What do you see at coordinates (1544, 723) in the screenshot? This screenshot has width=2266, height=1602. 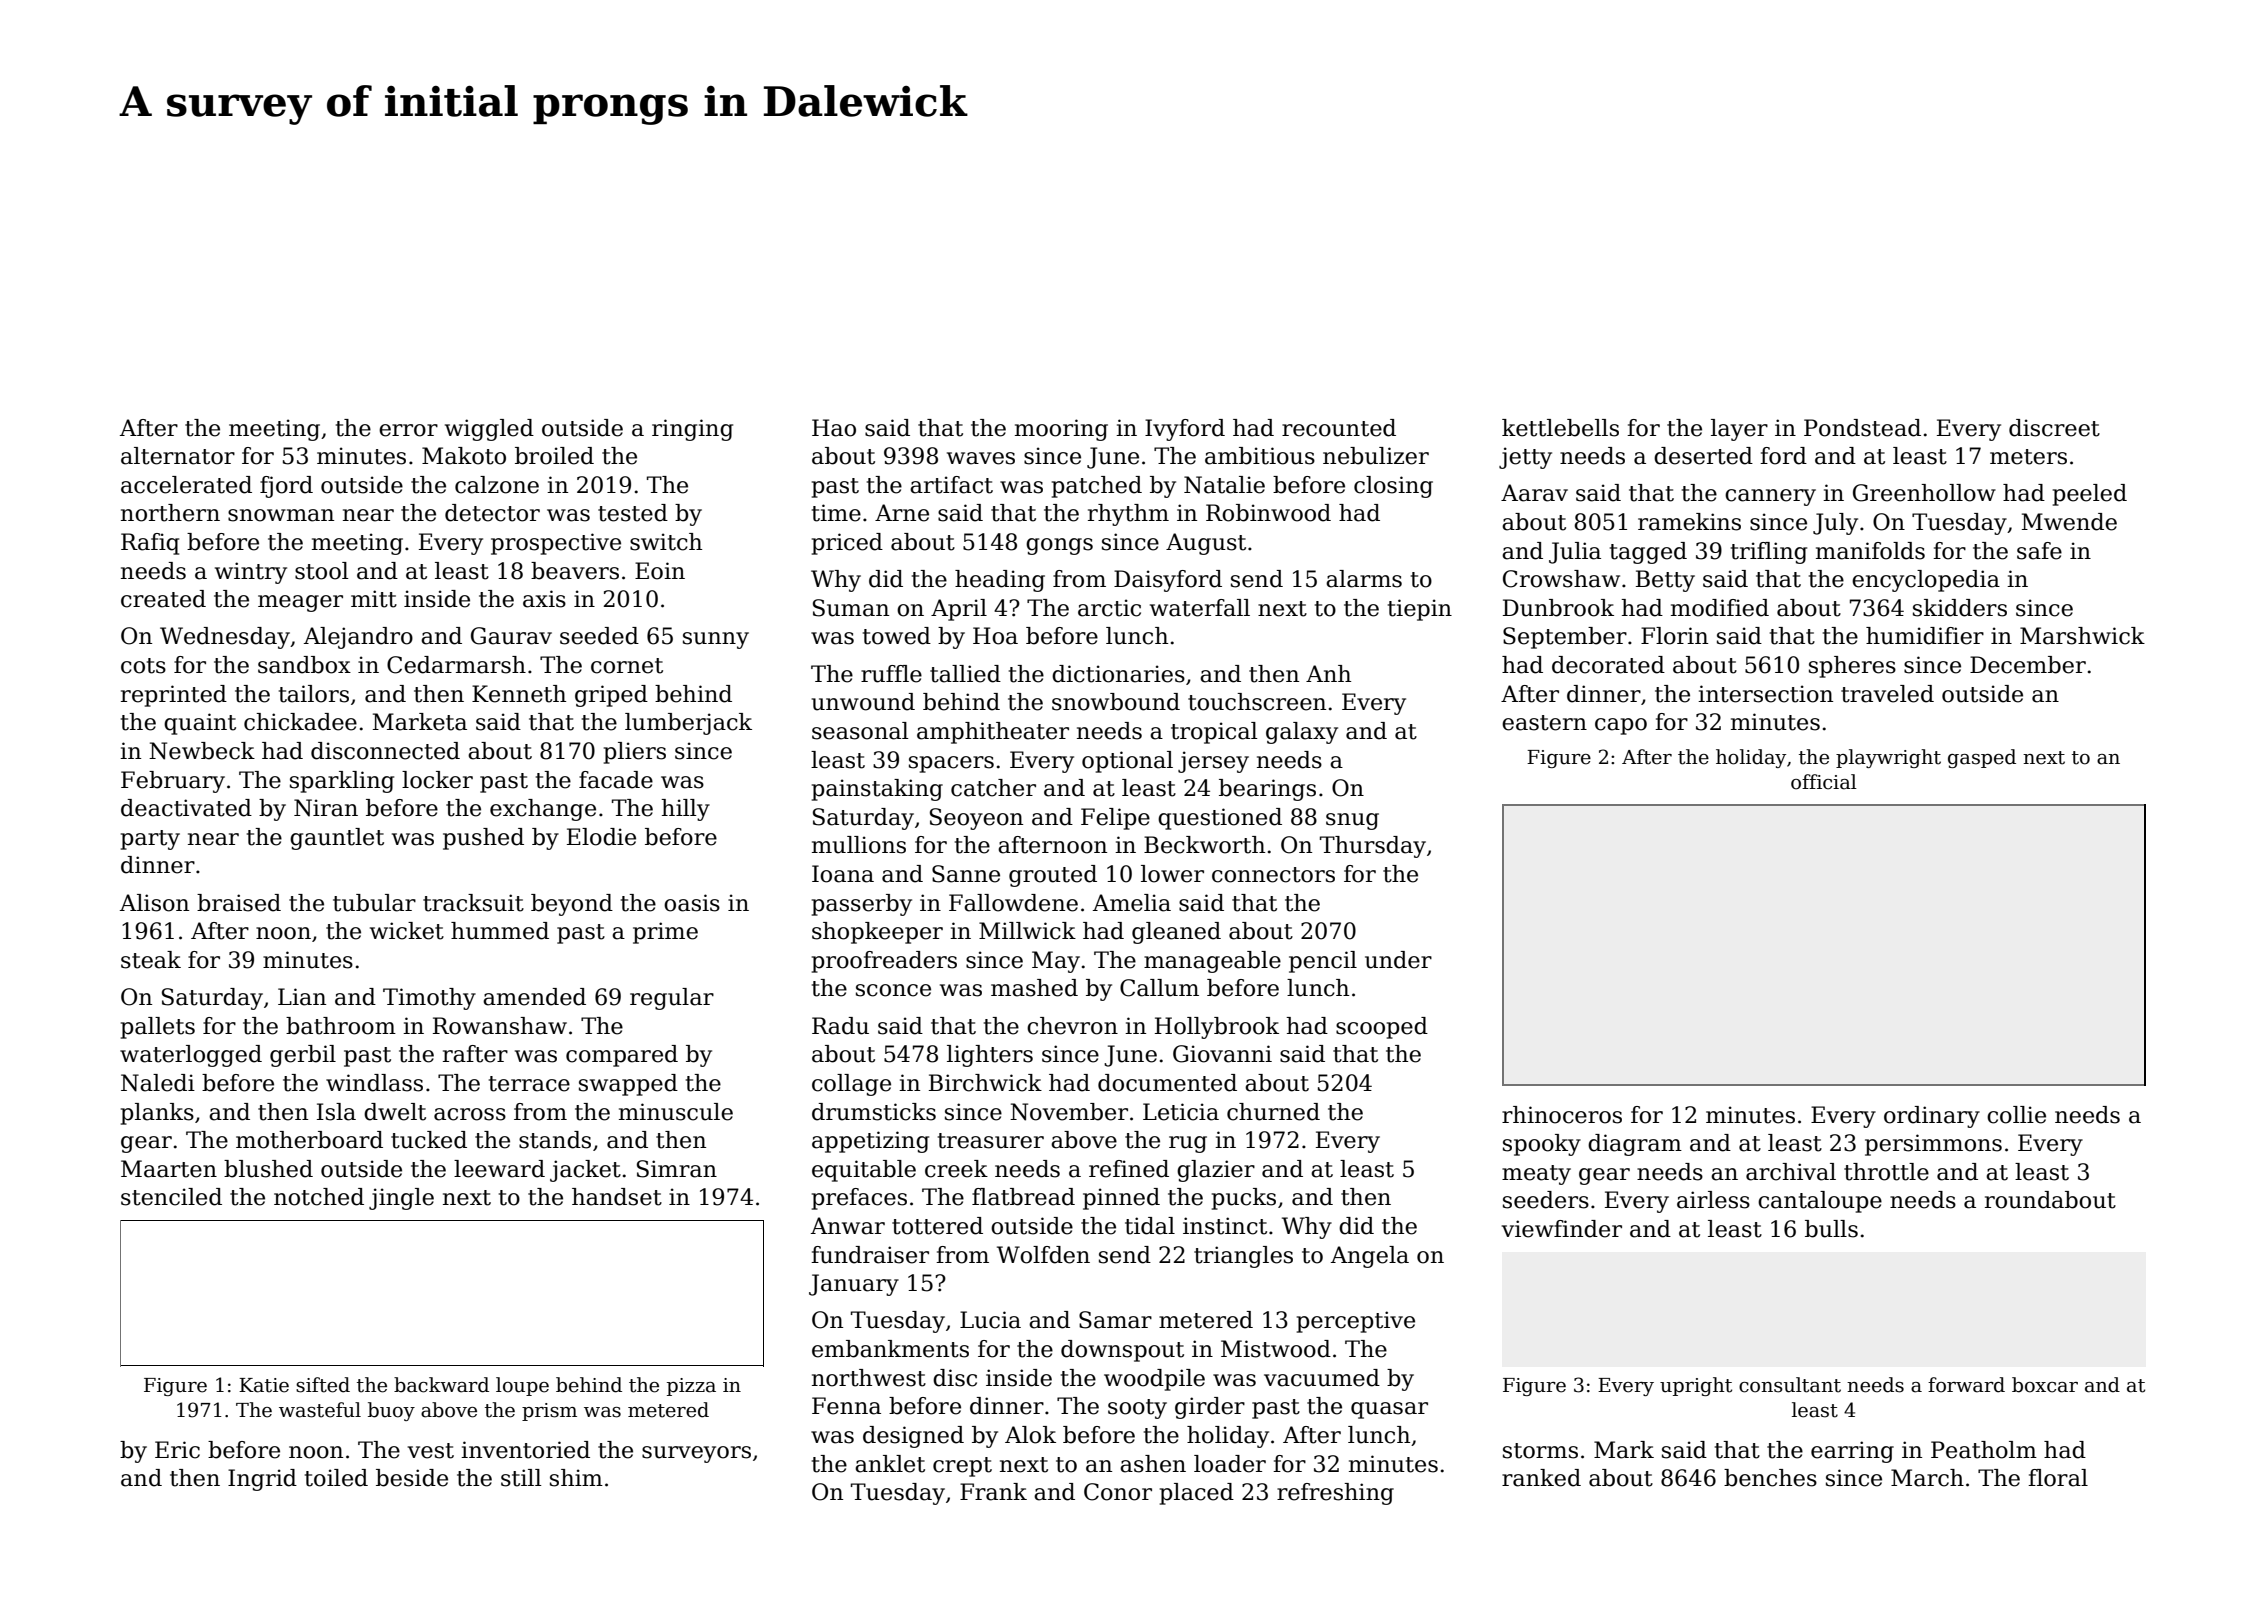 I see `eastern` at bounding box center [1544, 723].
